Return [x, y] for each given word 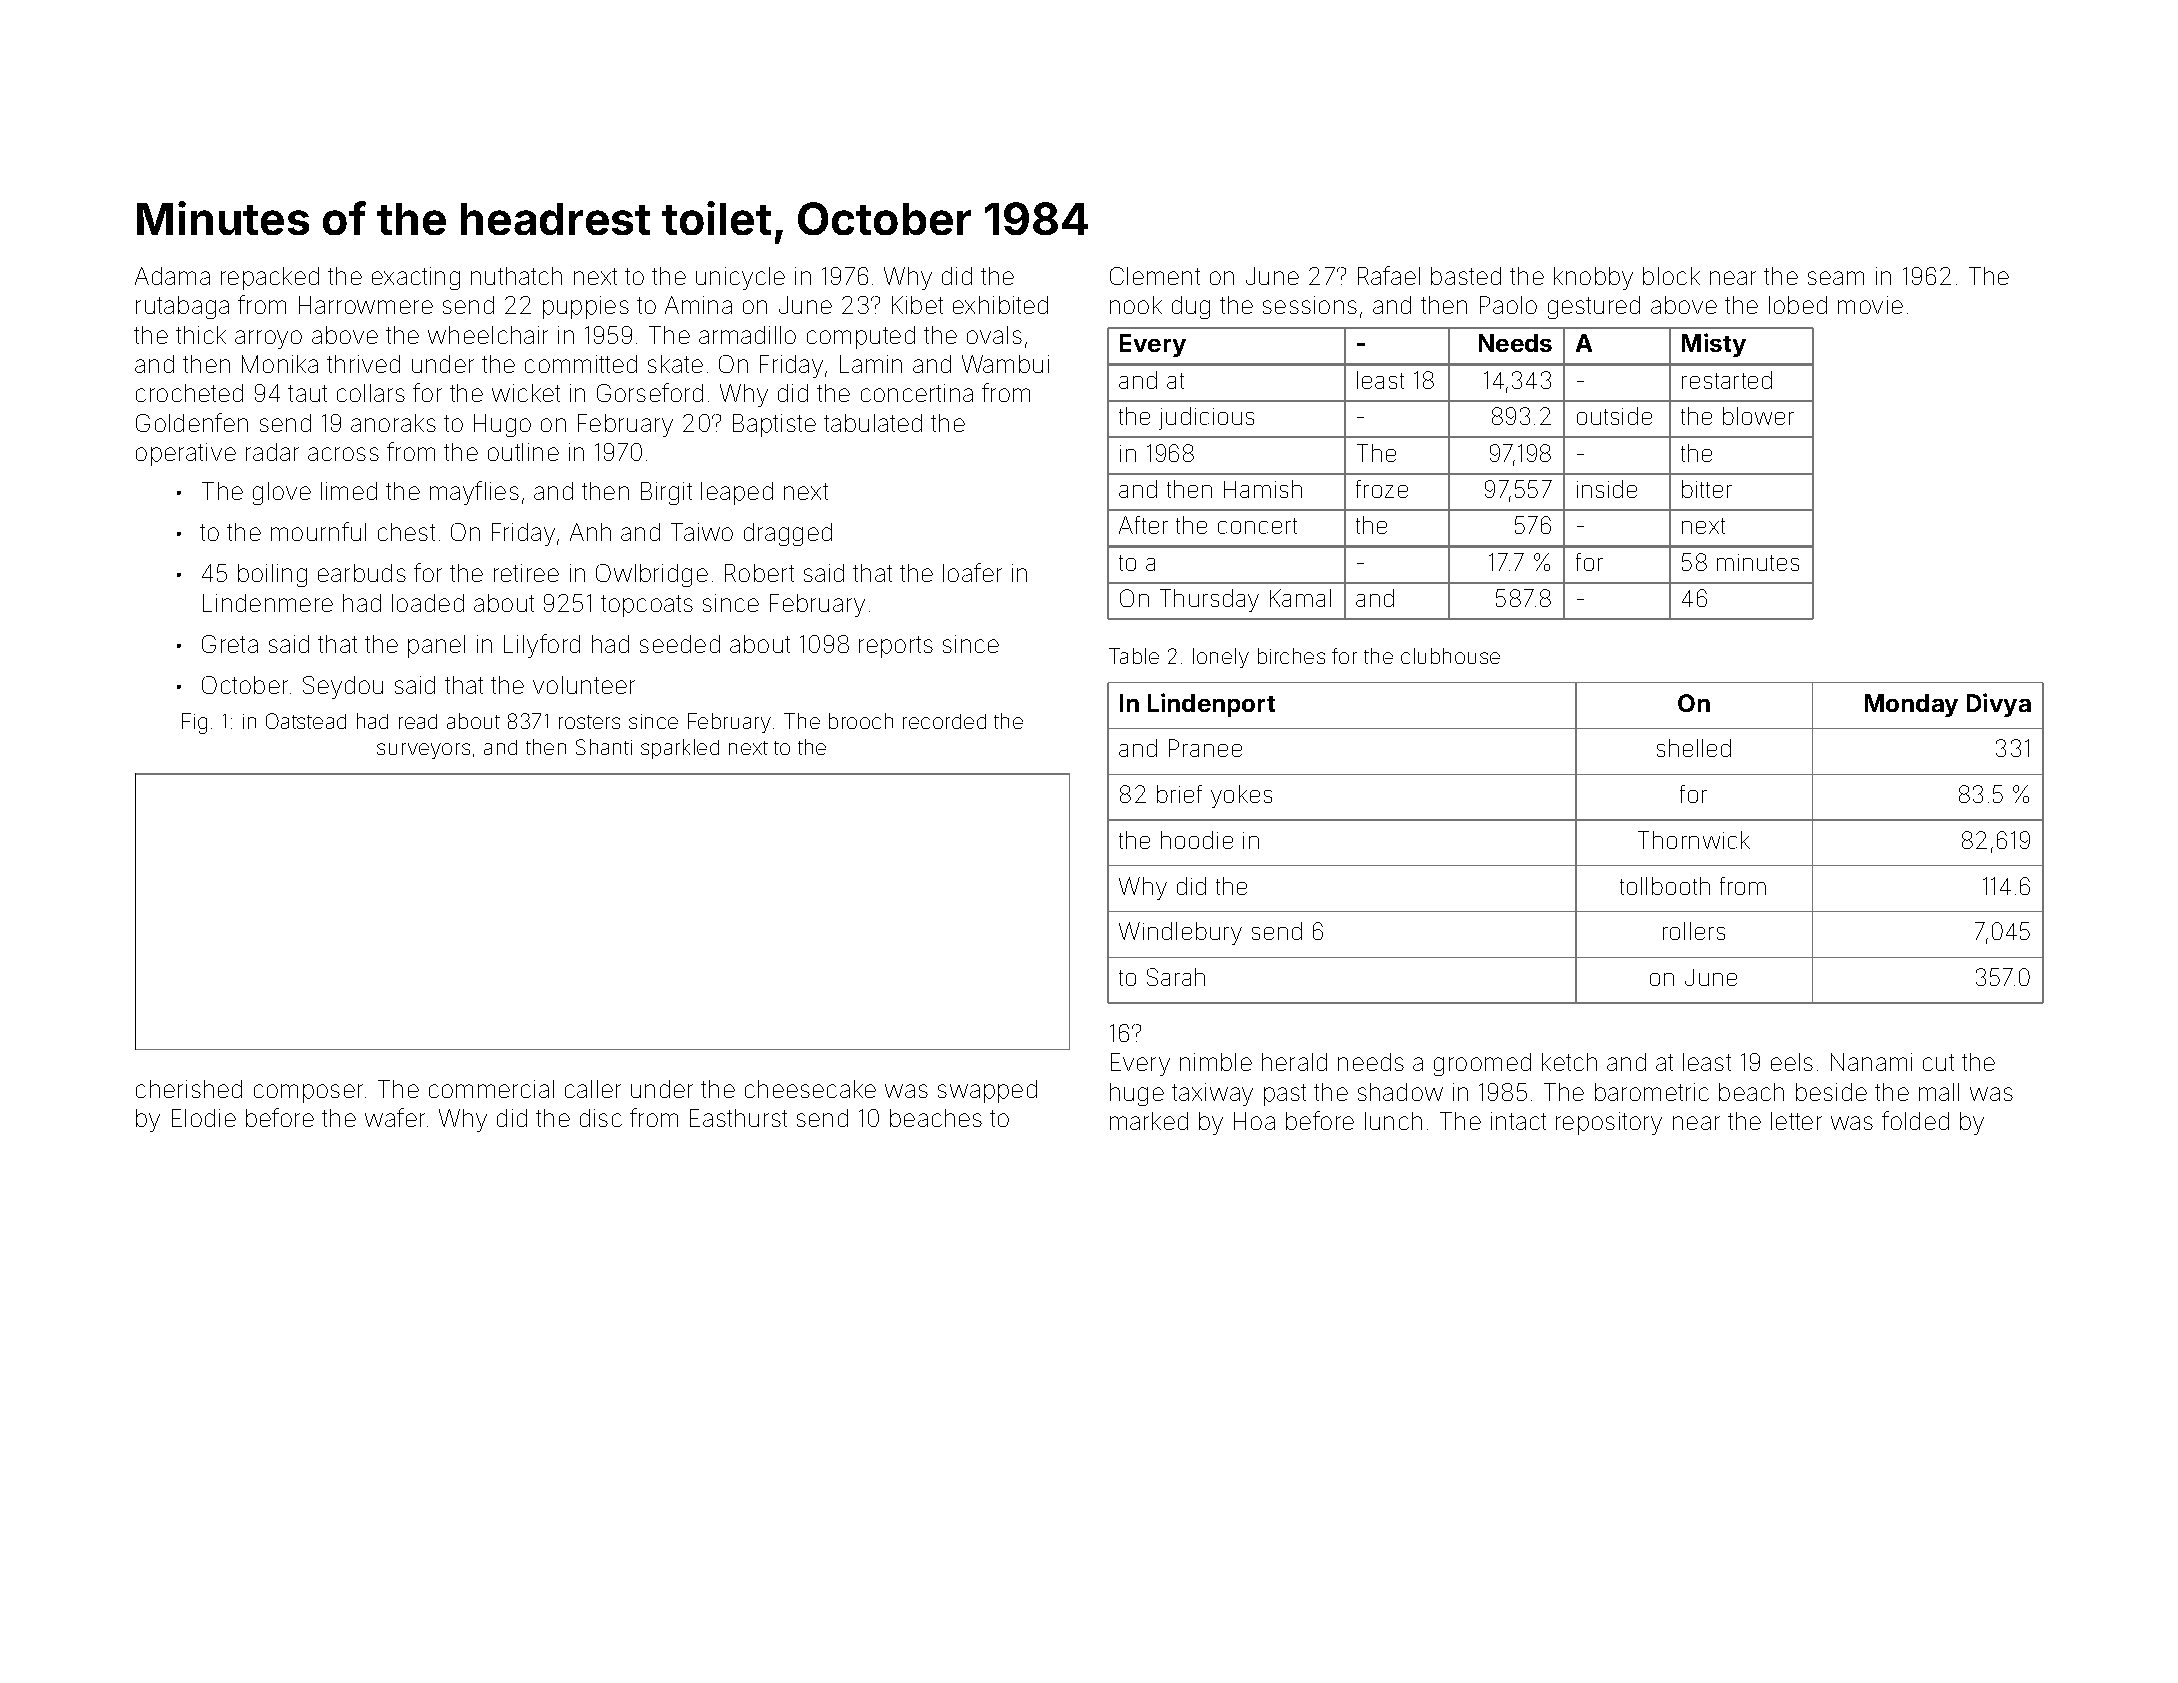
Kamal [1300, 598]
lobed [1798, 305]
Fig [194, 723]
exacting [416, 278]
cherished [189, 1089]
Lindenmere [268, 603]
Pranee [1205, 748]
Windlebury [1180, 933]
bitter [1707, 489]
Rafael [1389, 275]
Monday [1911, 705]
